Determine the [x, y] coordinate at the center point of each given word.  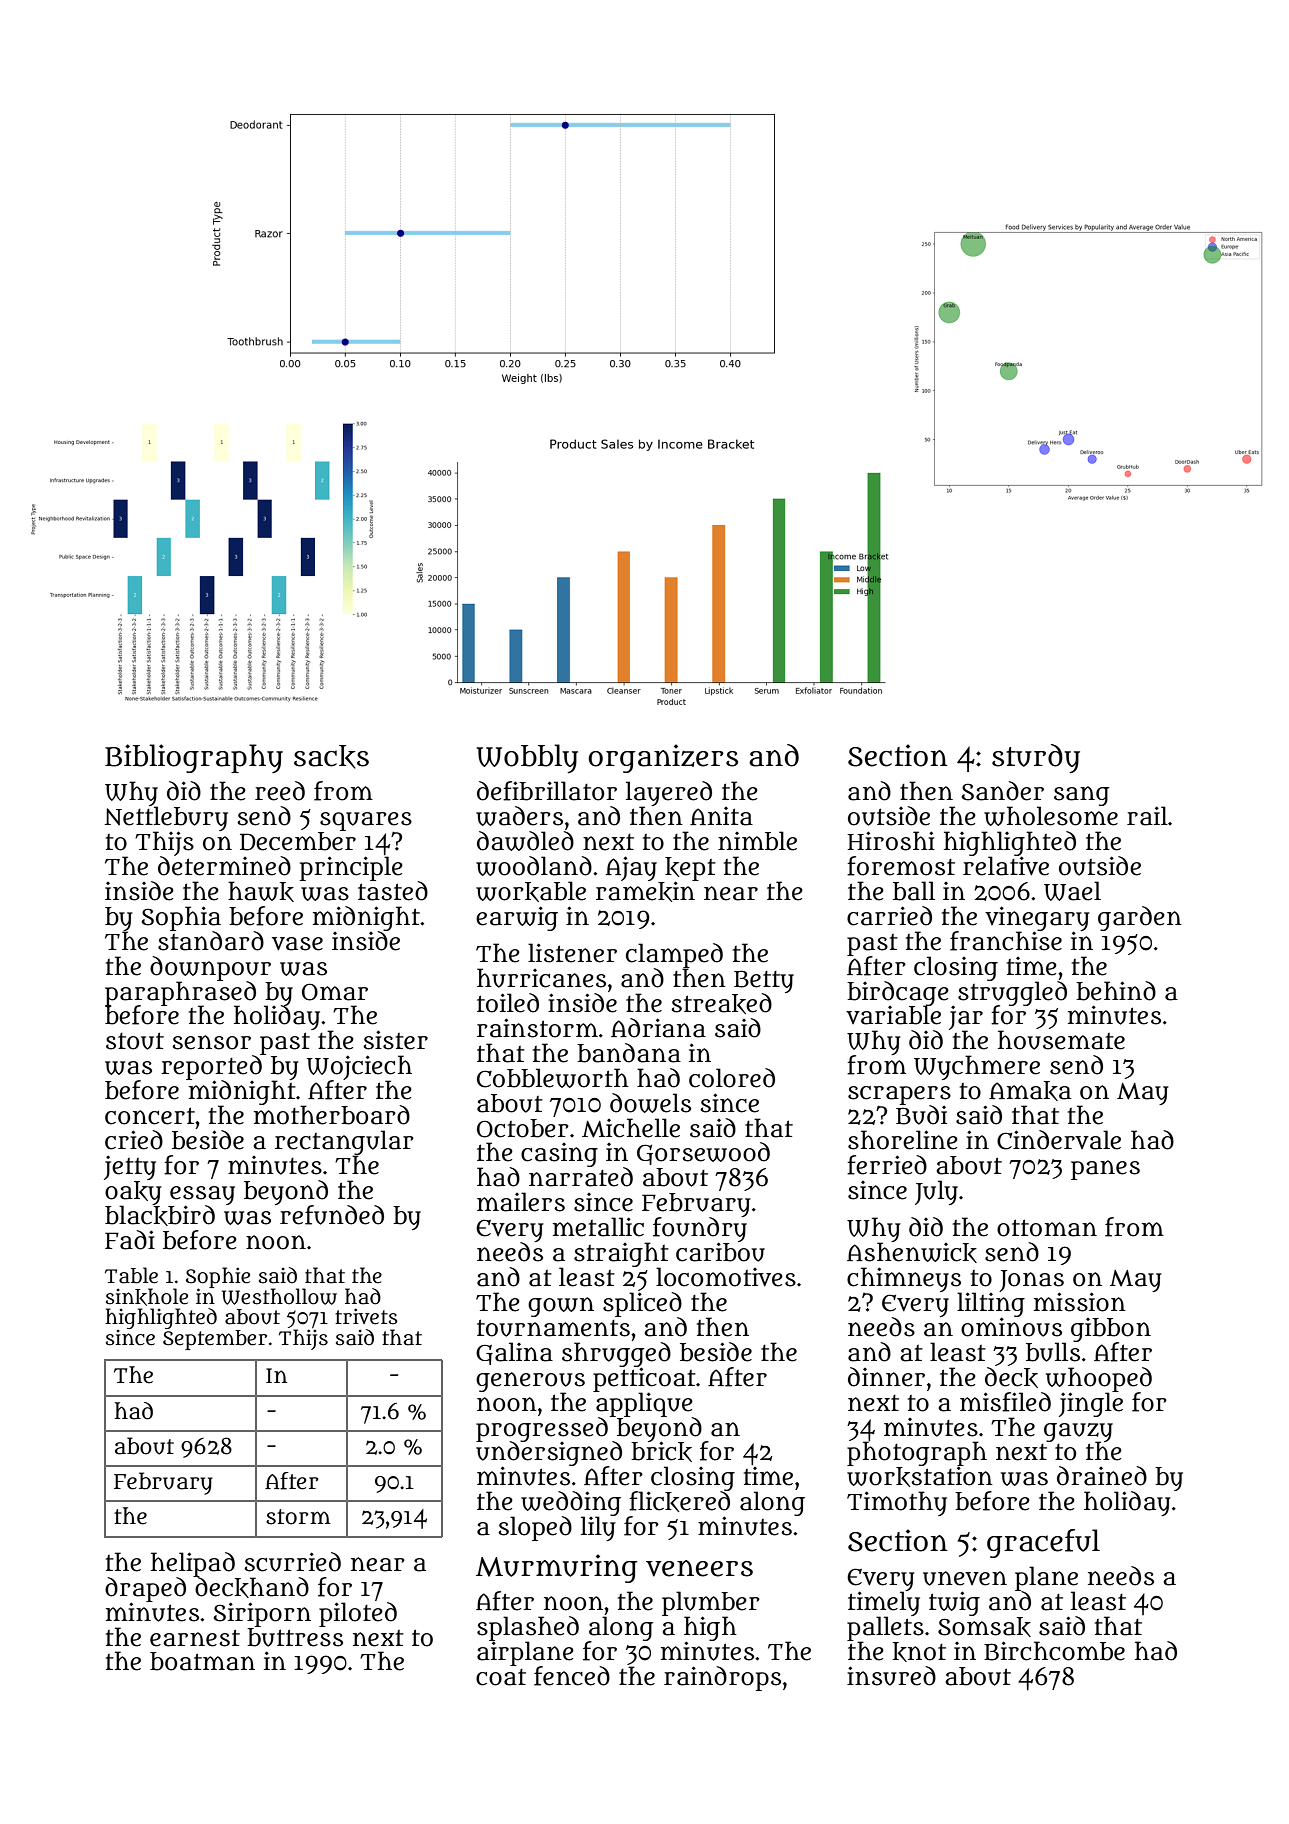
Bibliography [194, 758]
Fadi [130, 1240]
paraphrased [180, 992]
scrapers [899, 1095]
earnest [195, 1638]
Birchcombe [1054, 1651]
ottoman [1047, 1228]
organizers [663, 758]
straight [621, 1255]
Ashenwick [912, 1252]
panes [1105, 1170]
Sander [1002, 791]
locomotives [726, 1277]
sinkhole [147, 1297]
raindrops [722, 1678]
